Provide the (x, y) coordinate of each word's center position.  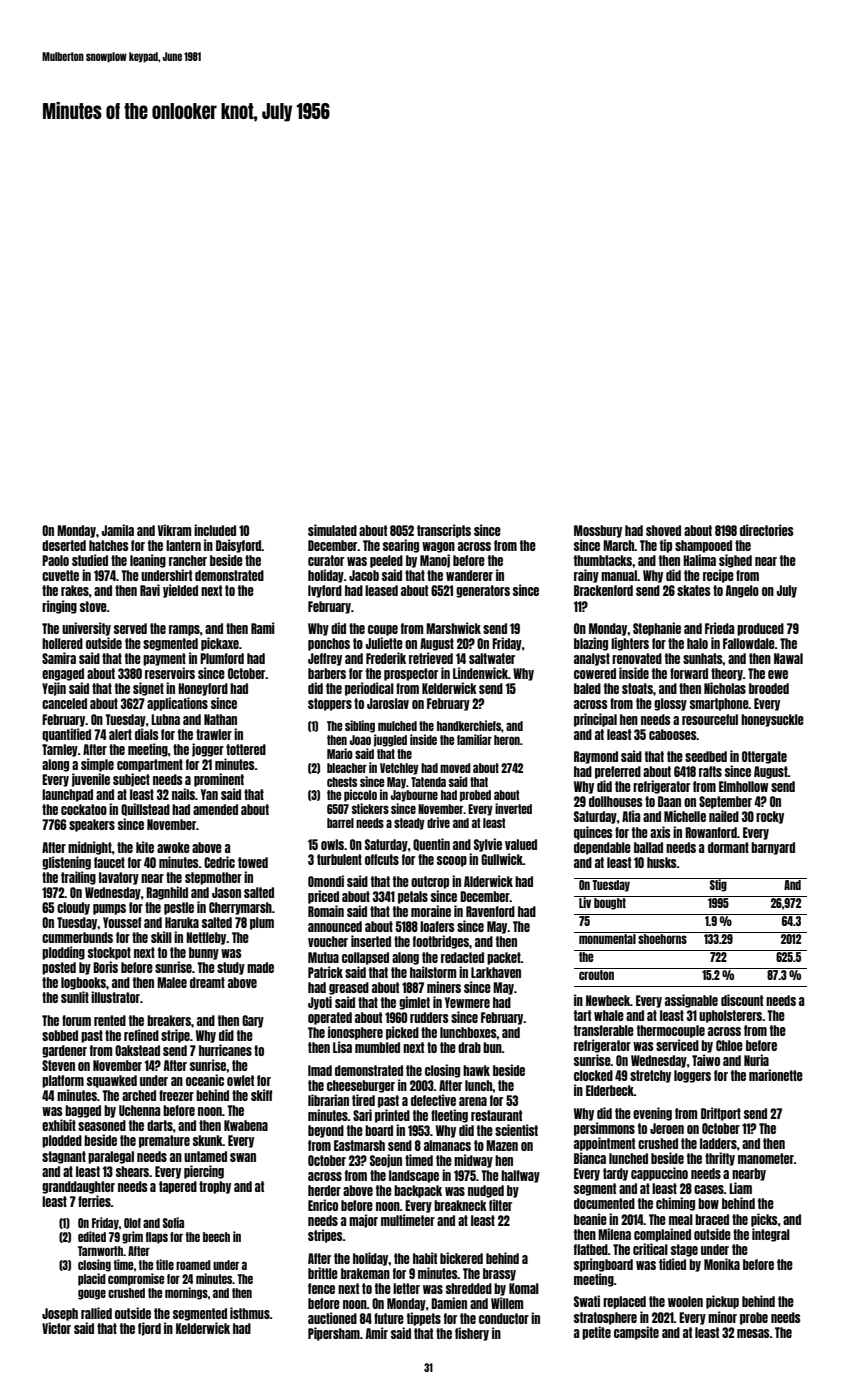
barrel (340, 823)
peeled (386, 561)
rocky (770, 817)
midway (473, 1161)
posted (59, 968)
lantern (183, 545)
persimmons (604, 1129)
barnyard (773, 848)
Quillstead (145, 809)
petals (413, 897)
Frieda (719, 628)
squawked (112, 1081)
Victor (56, 1328)
